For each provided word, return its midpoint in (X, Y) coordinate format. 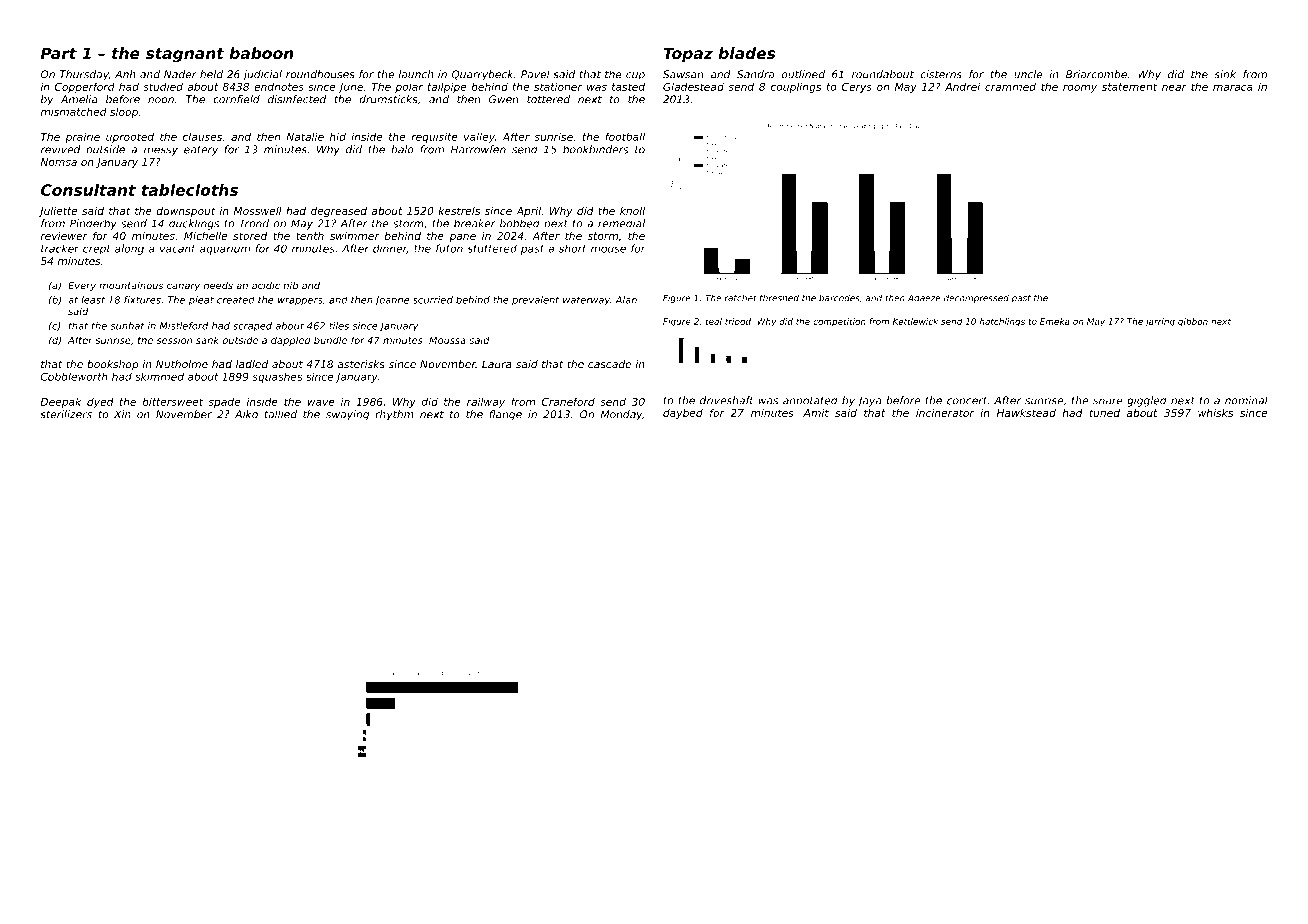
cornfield (236, 99)
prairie (82, 137)
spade (225, 402)
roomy (1080, 89)
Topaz (688, 54)
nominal (1246, 400)
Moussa (447, 340)
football (625, 136)
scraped (252, 327)
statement (1129, 87)
